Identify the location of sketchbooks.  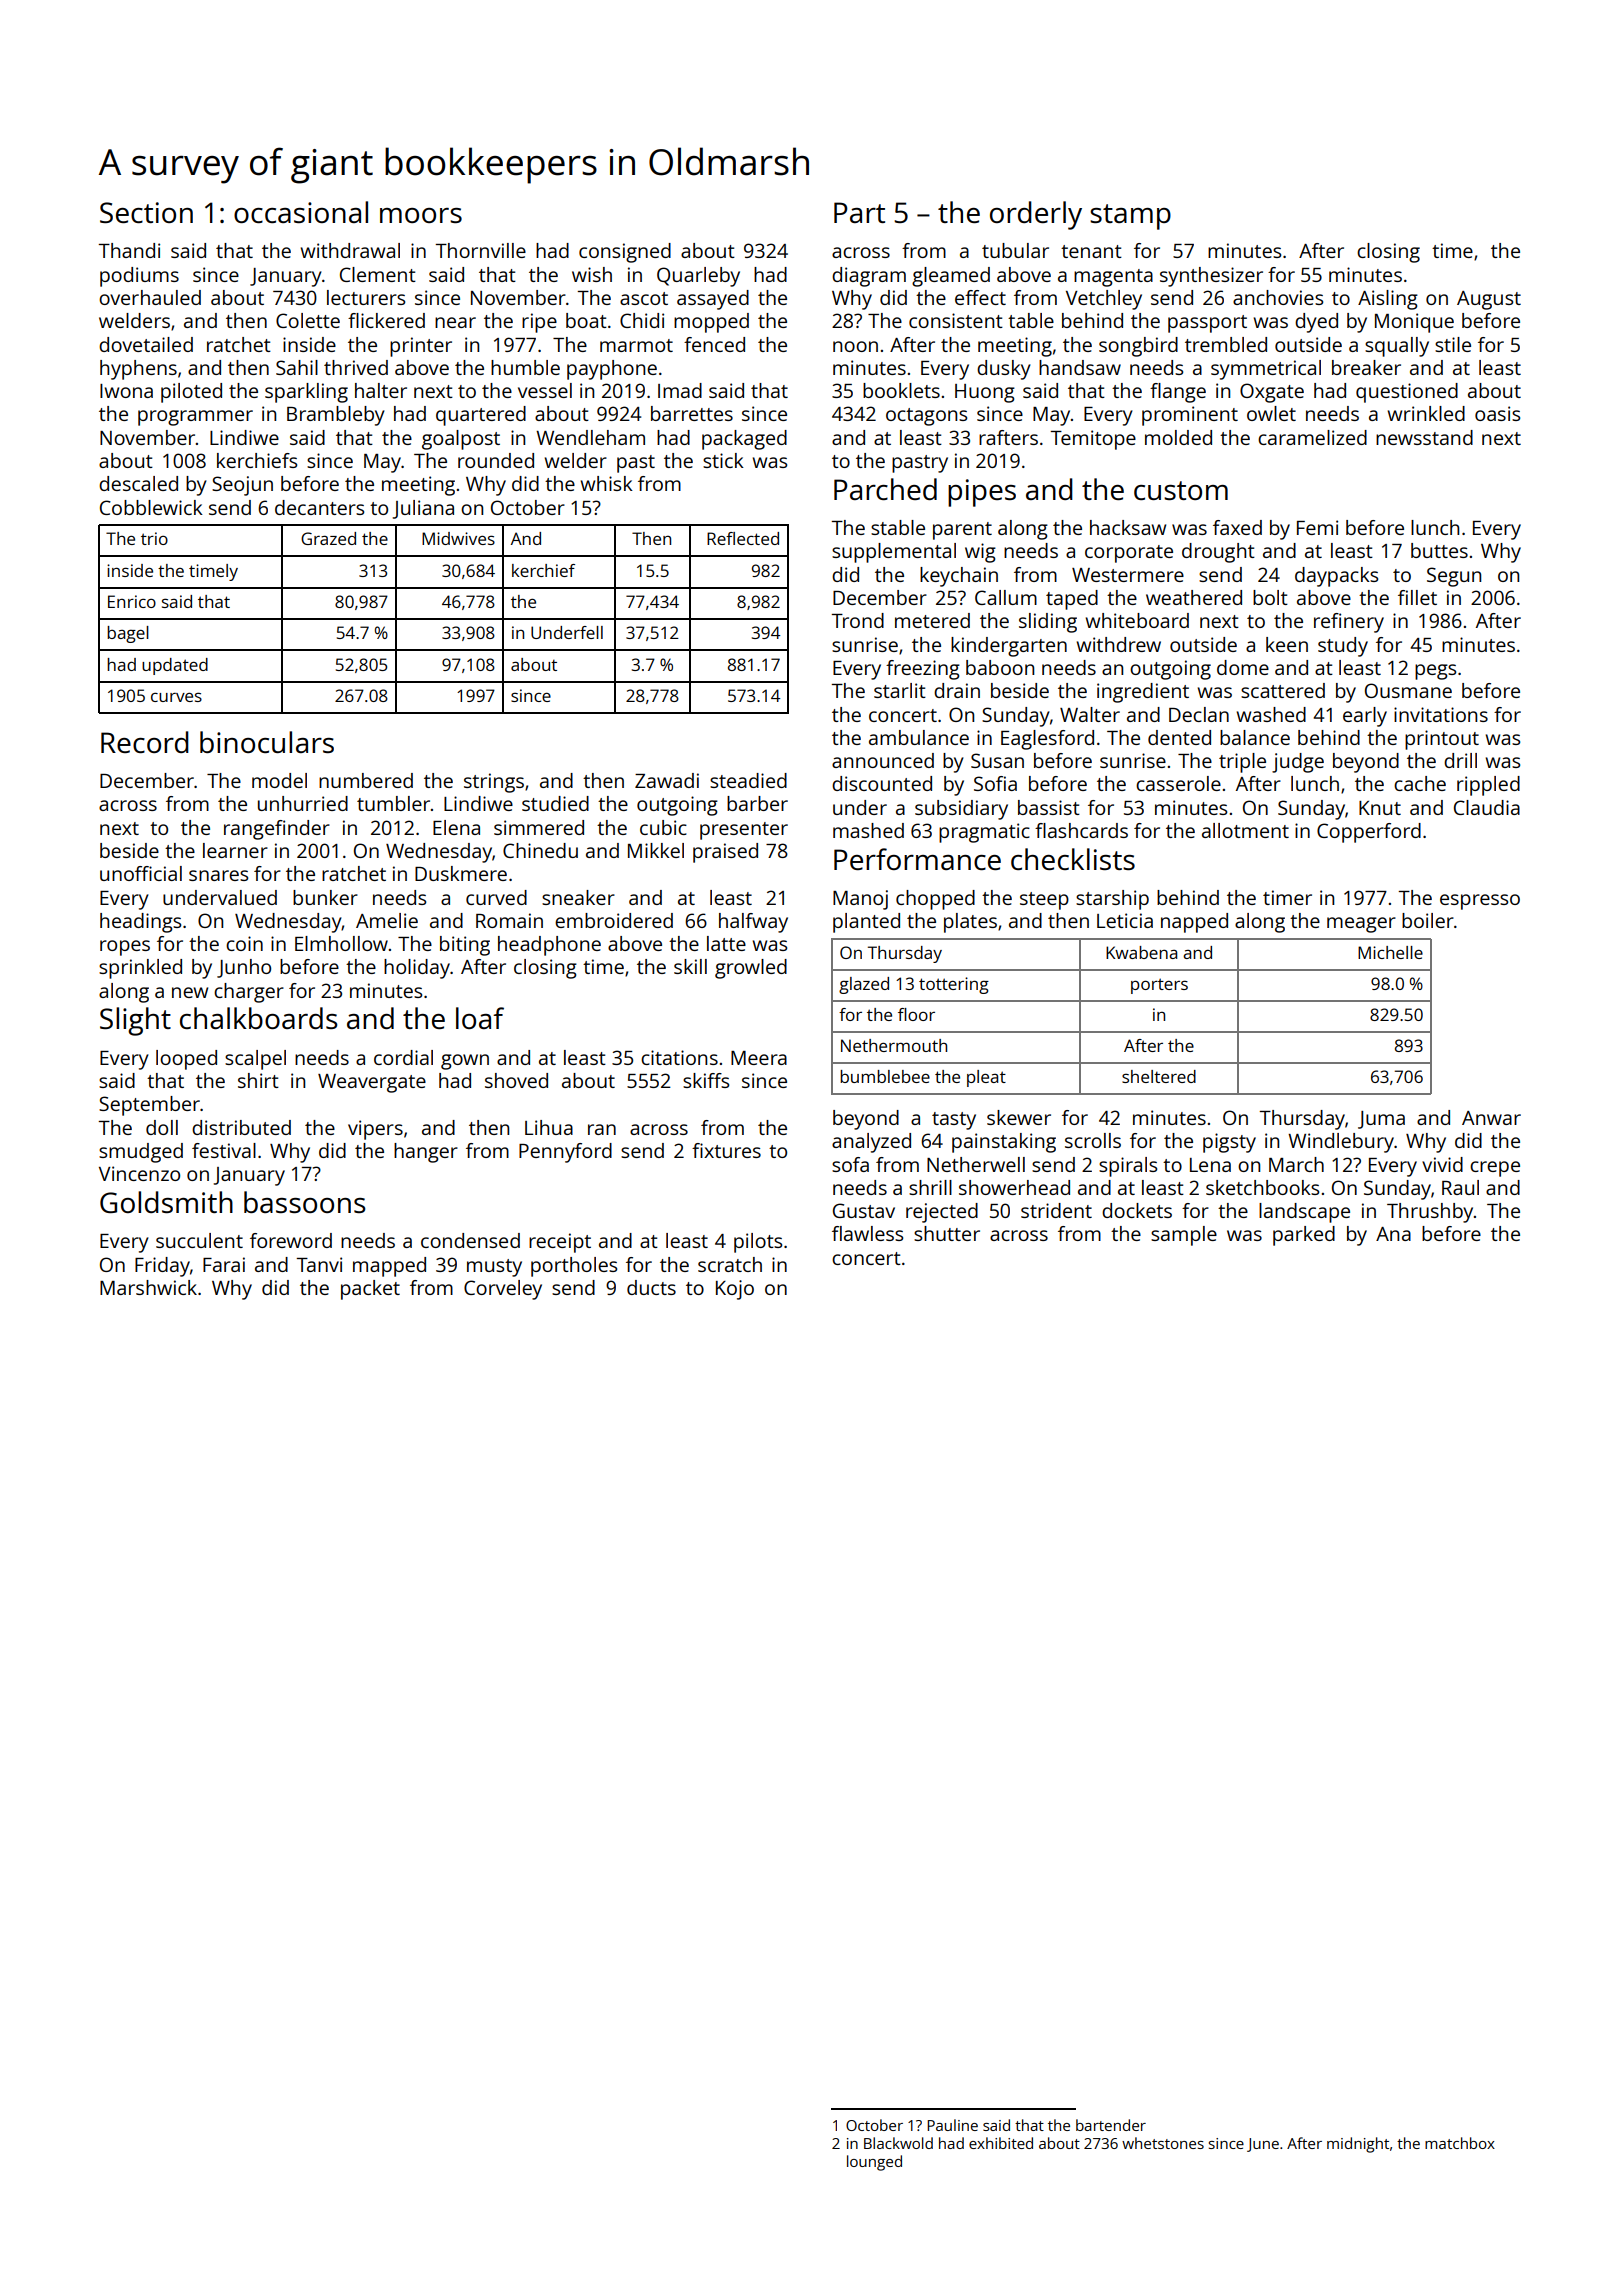
(1262, 1187).
